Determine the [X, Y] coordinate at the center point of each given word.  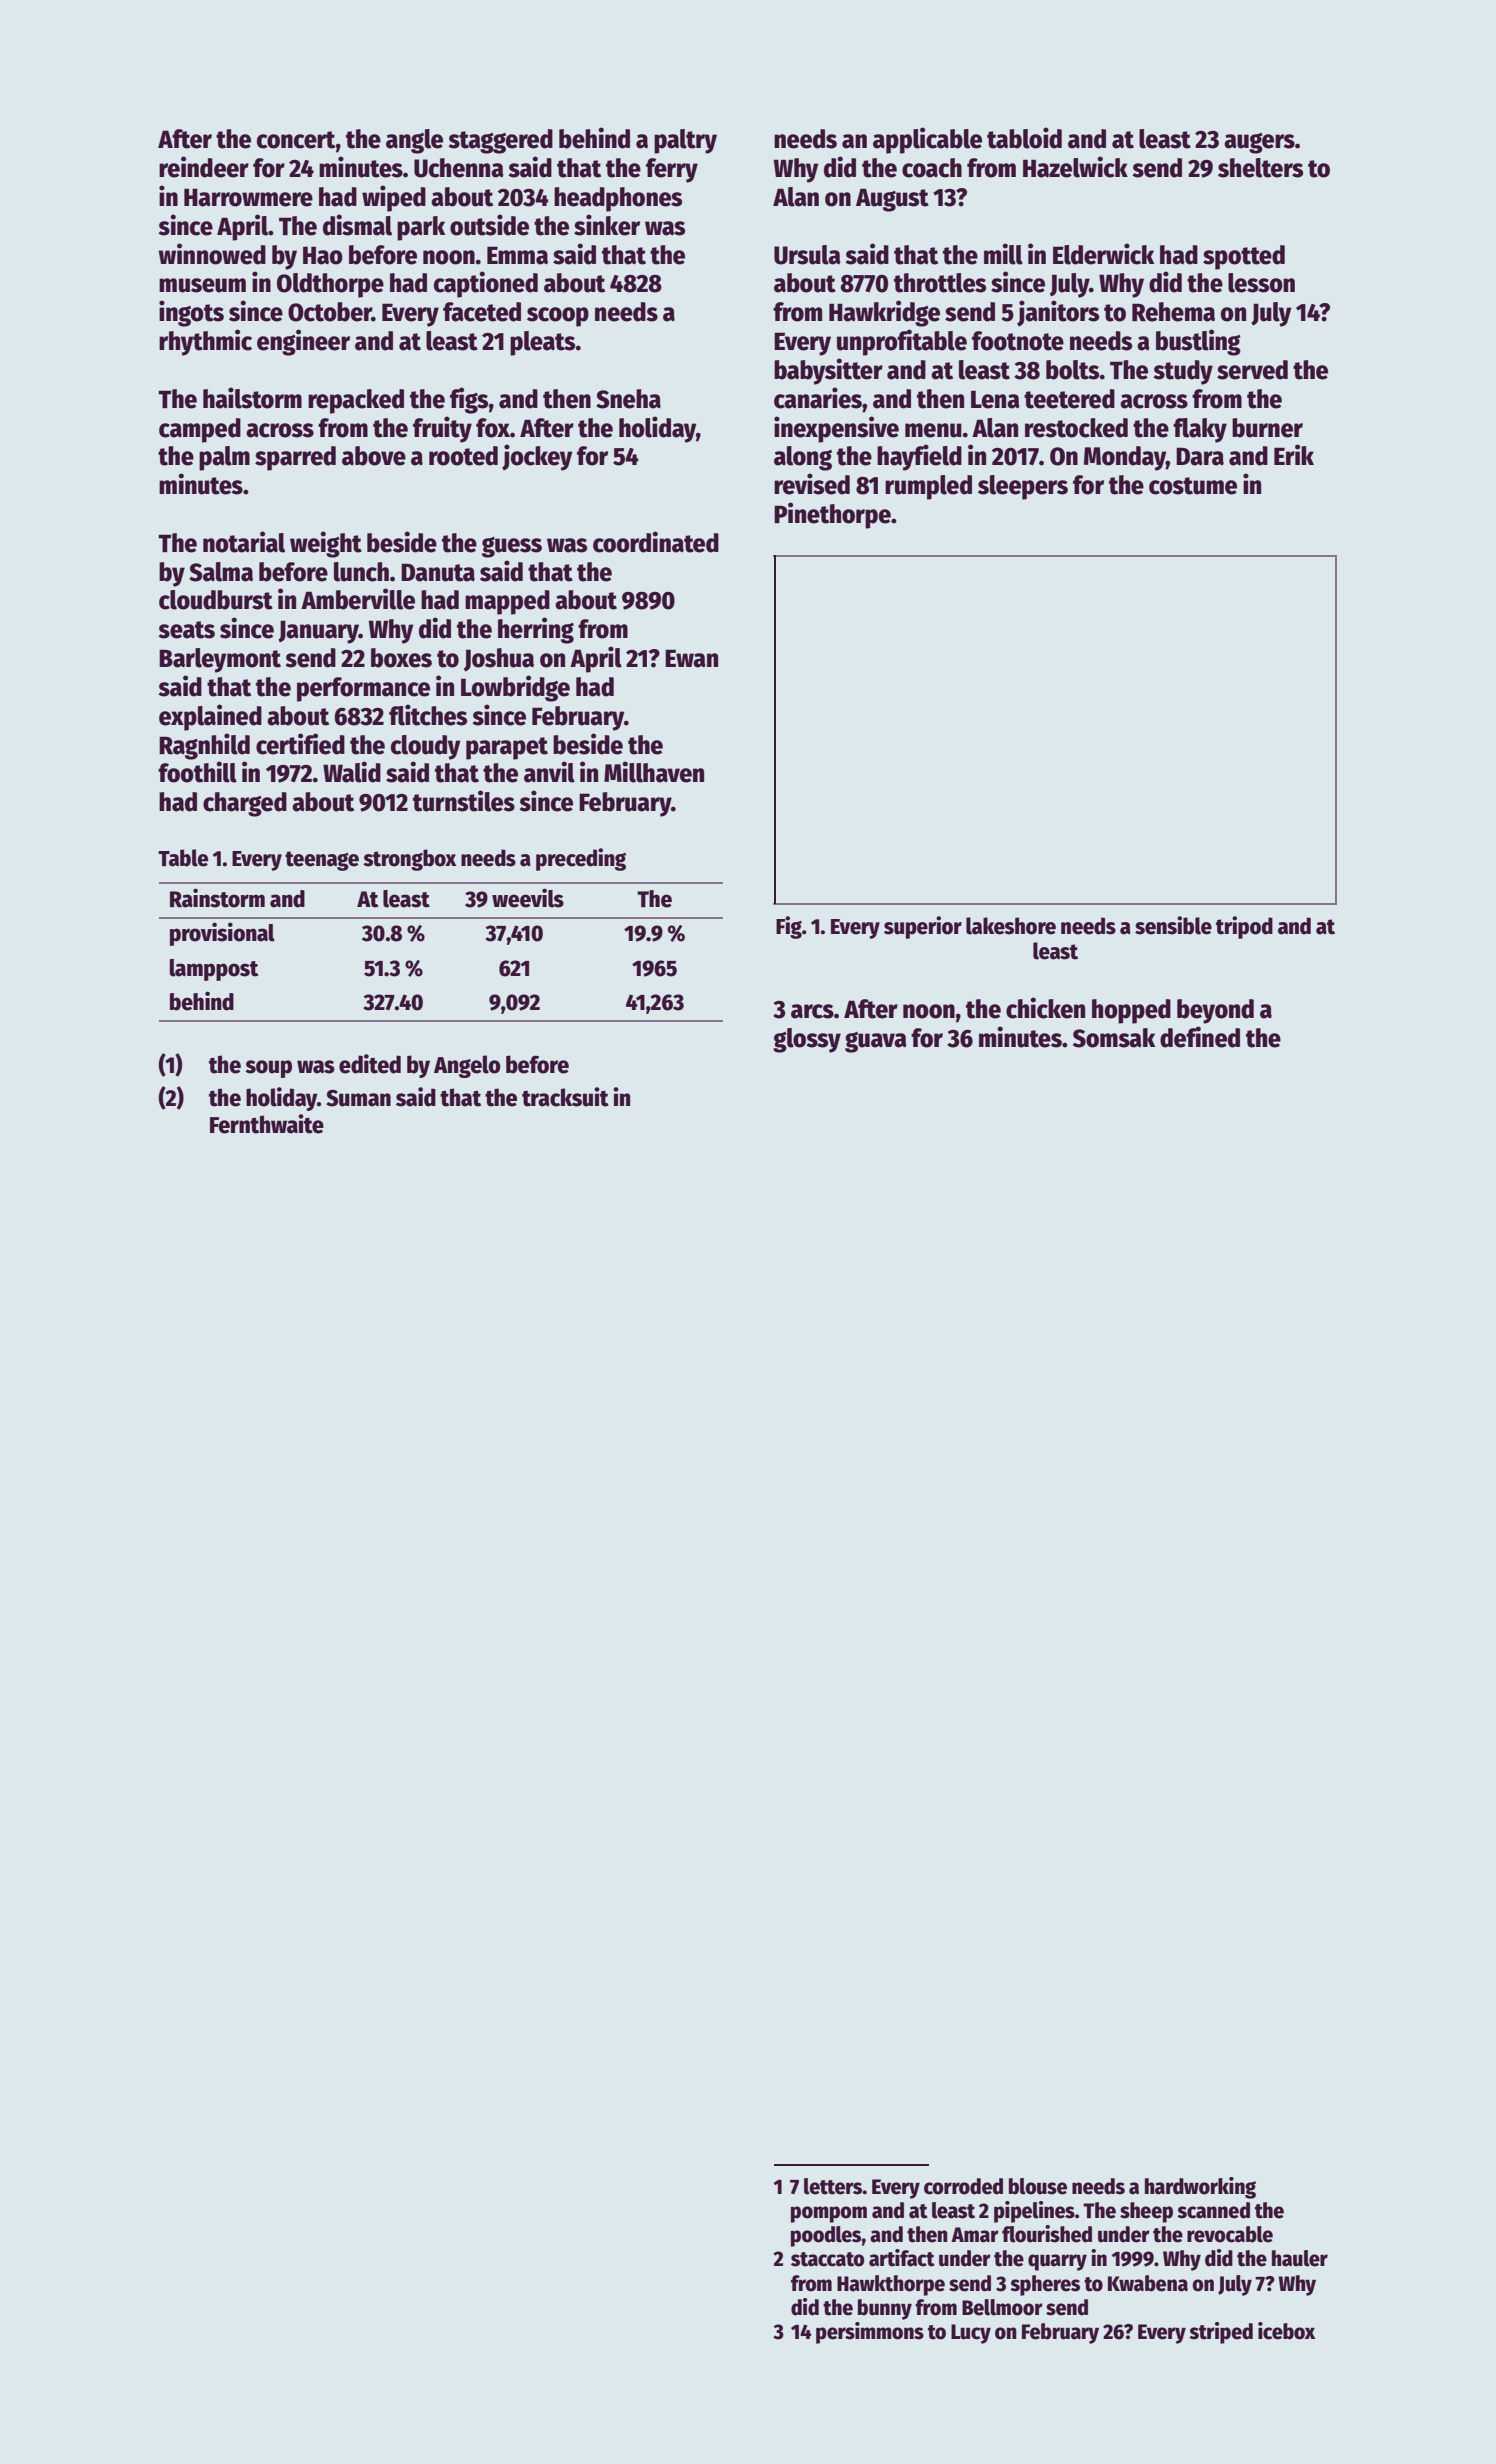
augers [1259, 143]
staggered [500, 141]
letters [833, 2186]
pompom [829, 2214]
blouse [1038, 2186]
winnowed [212, 254]
